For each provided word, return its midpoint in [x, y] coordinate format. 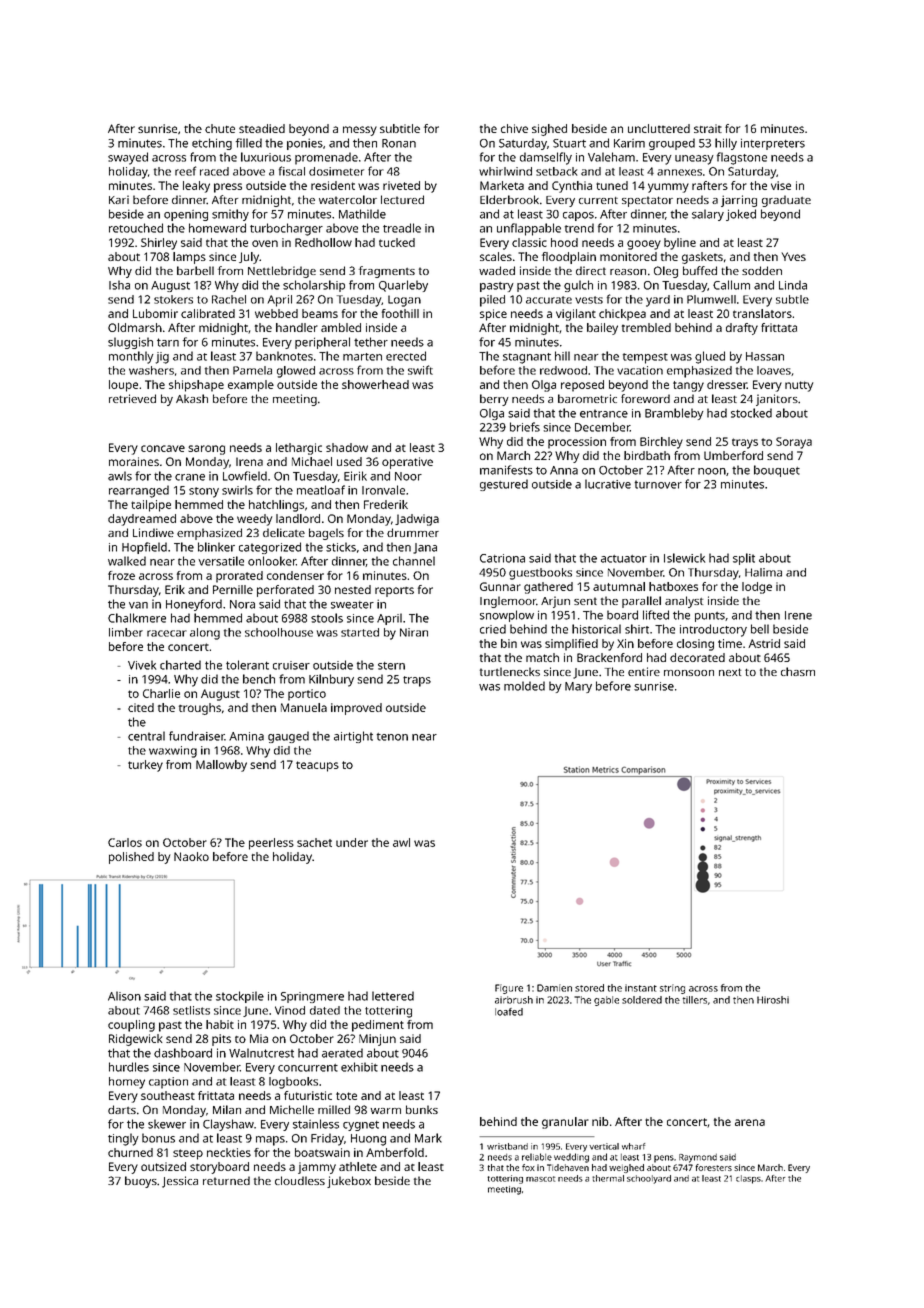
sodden [762, 270]
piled [492, 301]
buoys [141, 1182]
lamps [189, 258]
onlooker [272, 561]
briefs [525, 427]
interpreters [773, 144]
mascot [540, 1179]
